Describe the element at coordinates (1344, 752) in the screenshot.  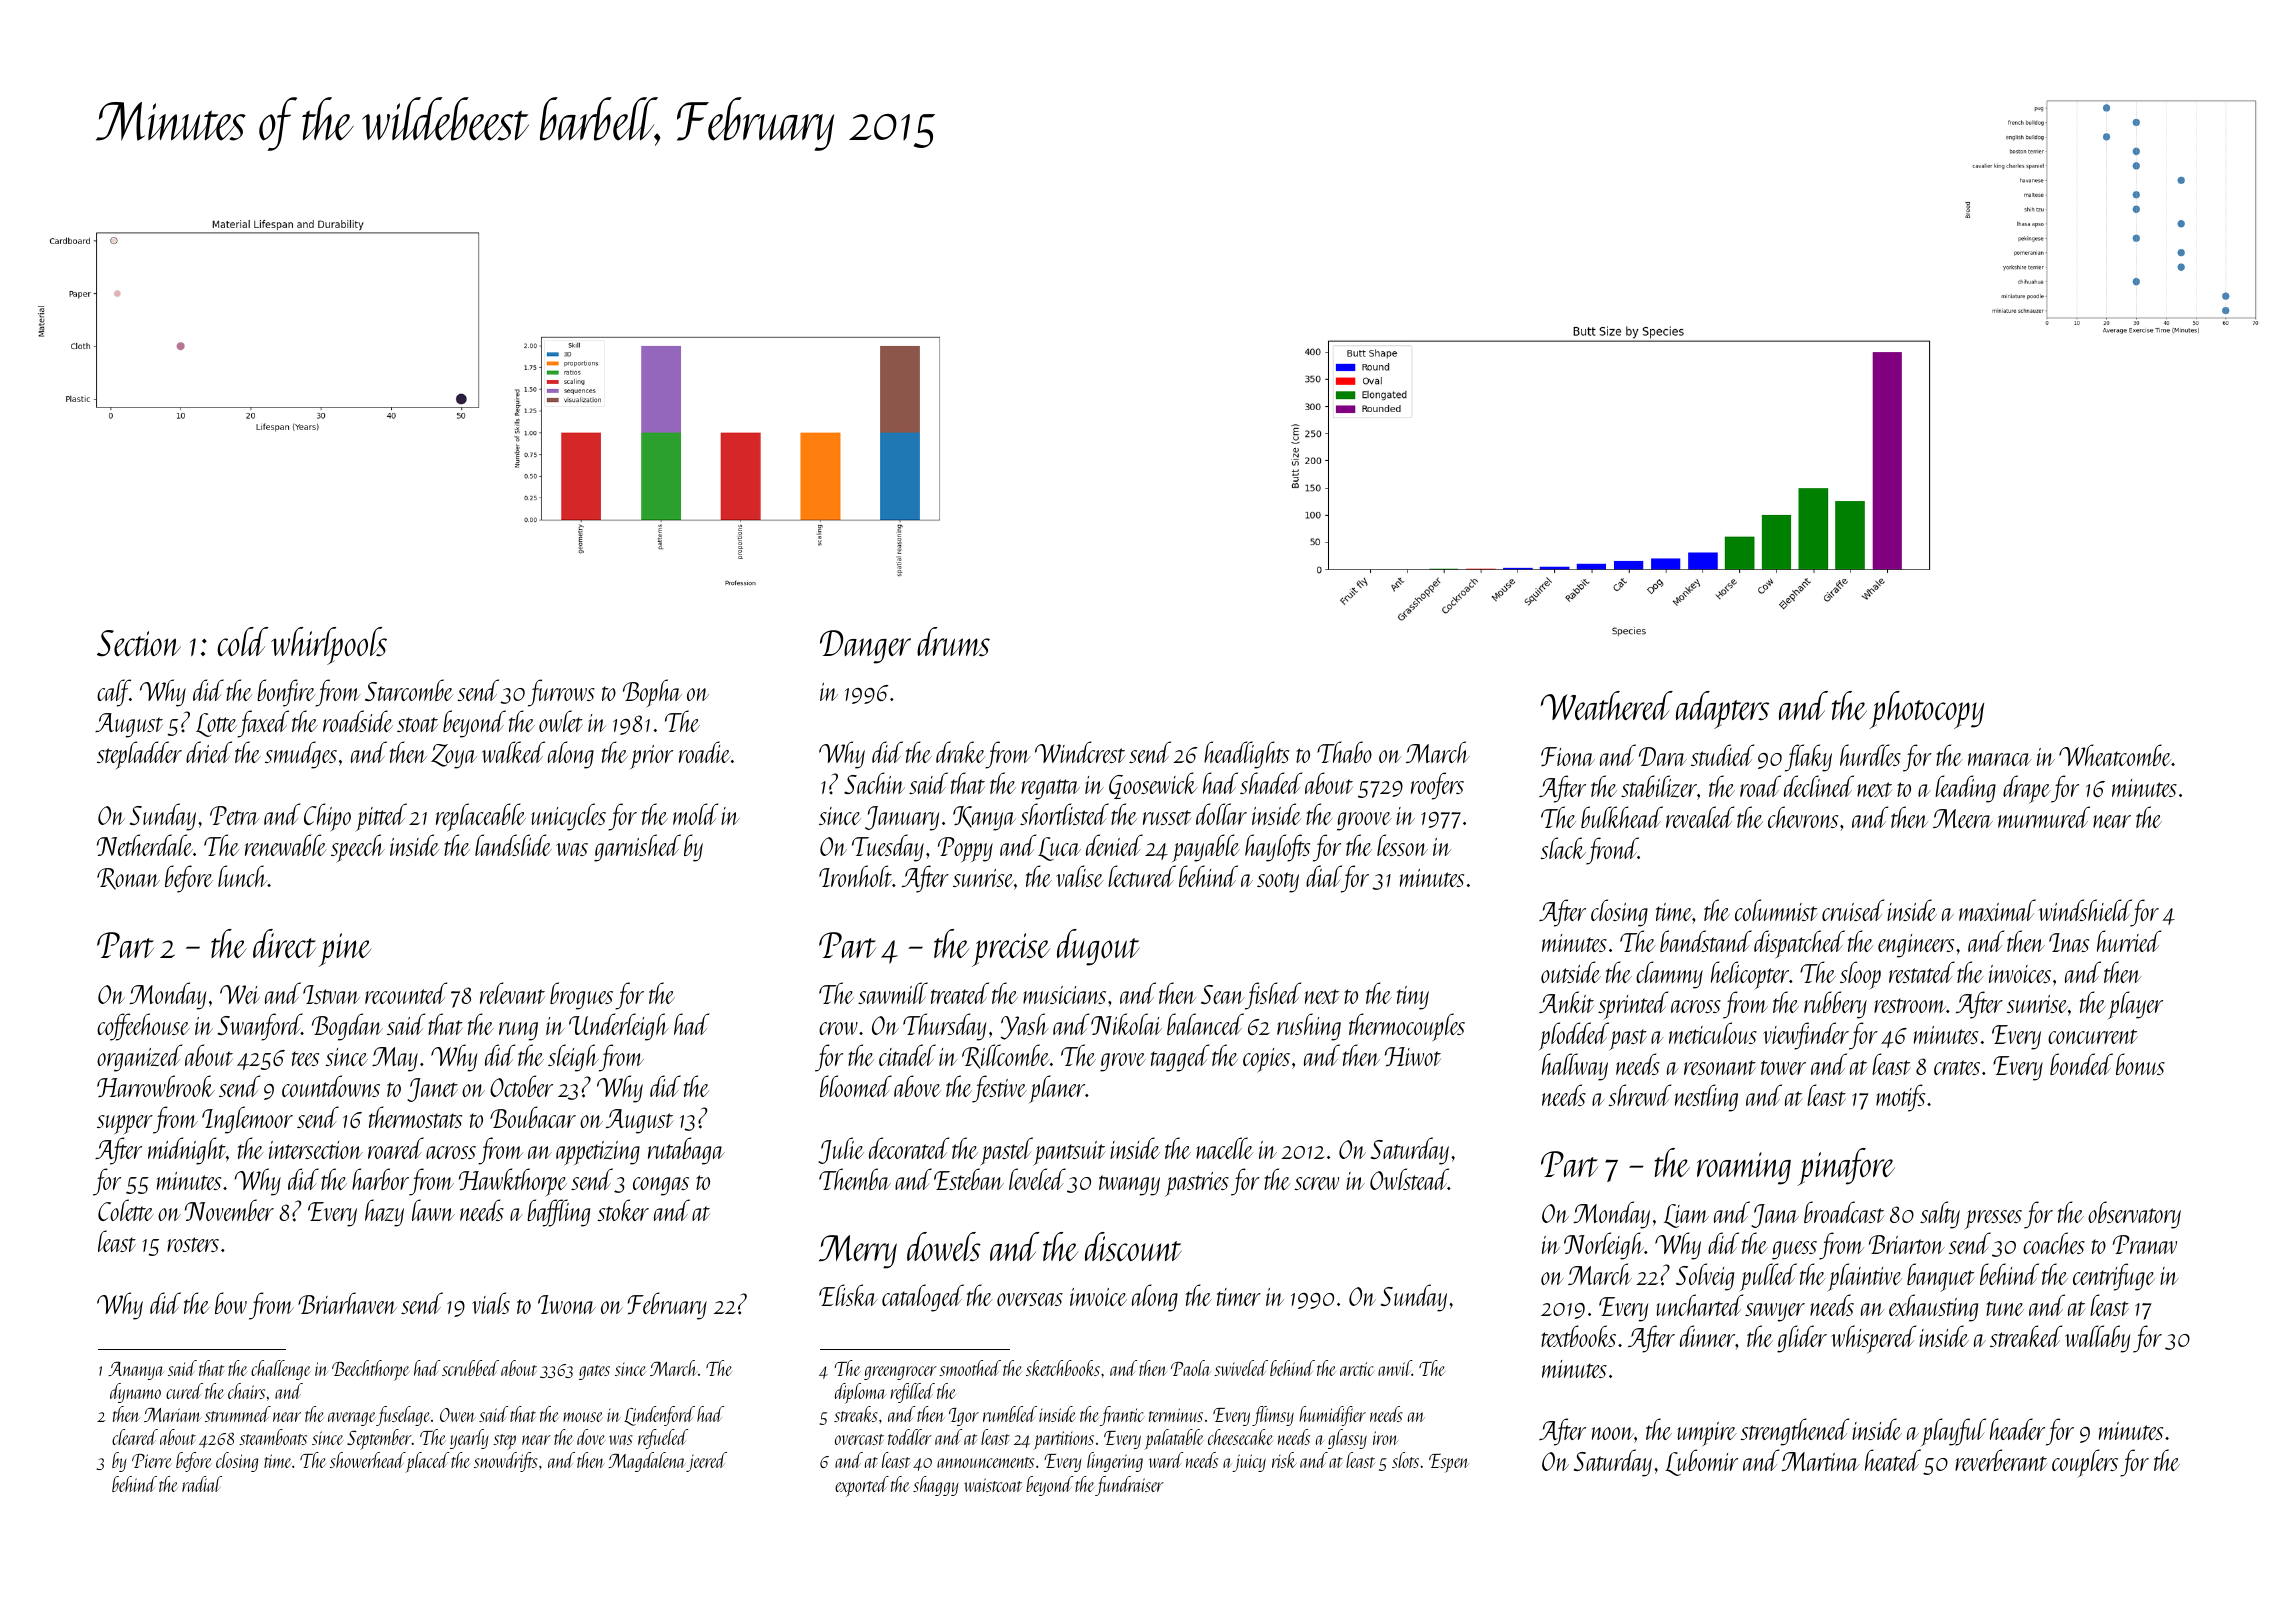
I see `Thabo` at that location.
